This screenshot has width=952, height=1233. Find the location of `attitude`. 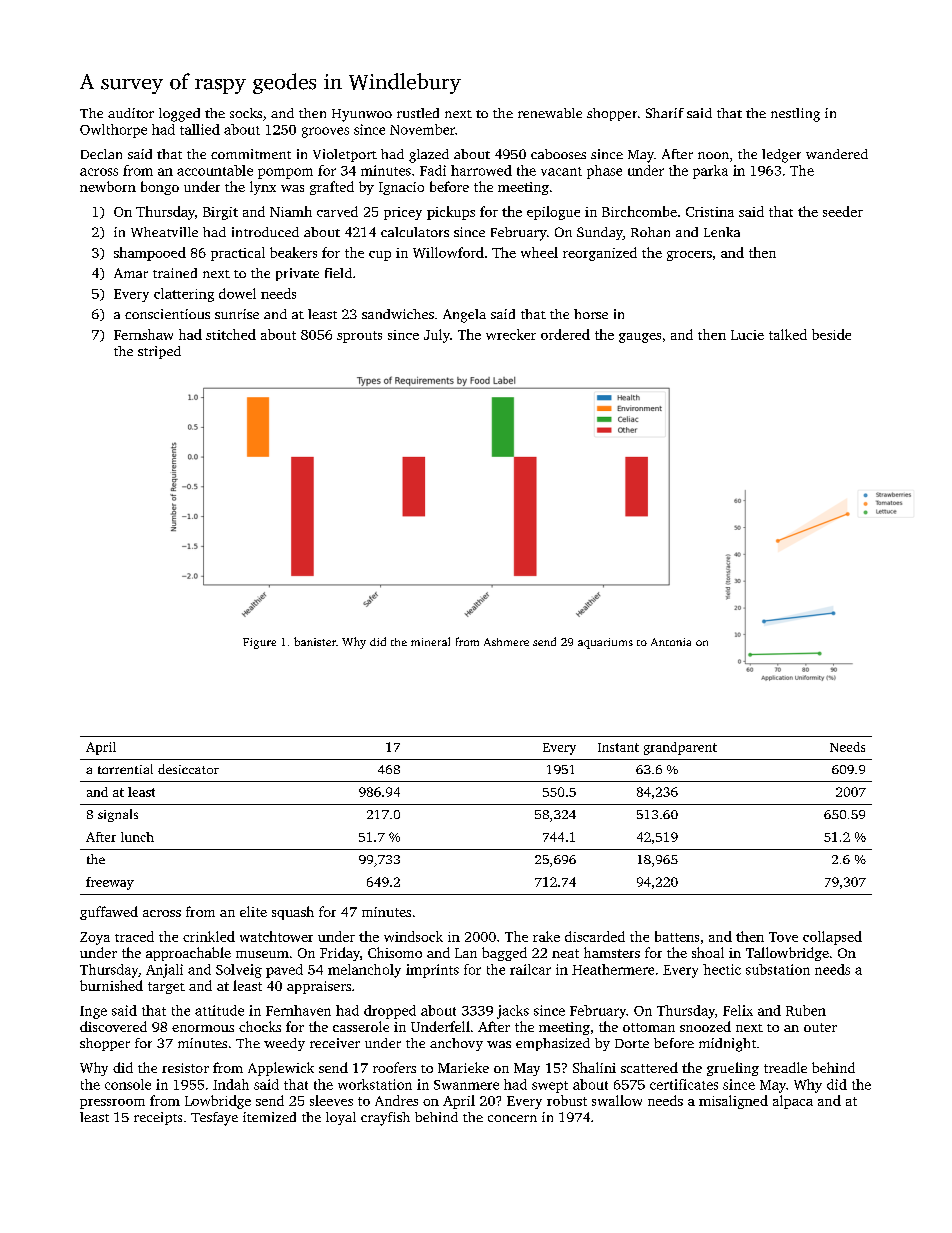

attitude is located at coordinates (219, 1010).
